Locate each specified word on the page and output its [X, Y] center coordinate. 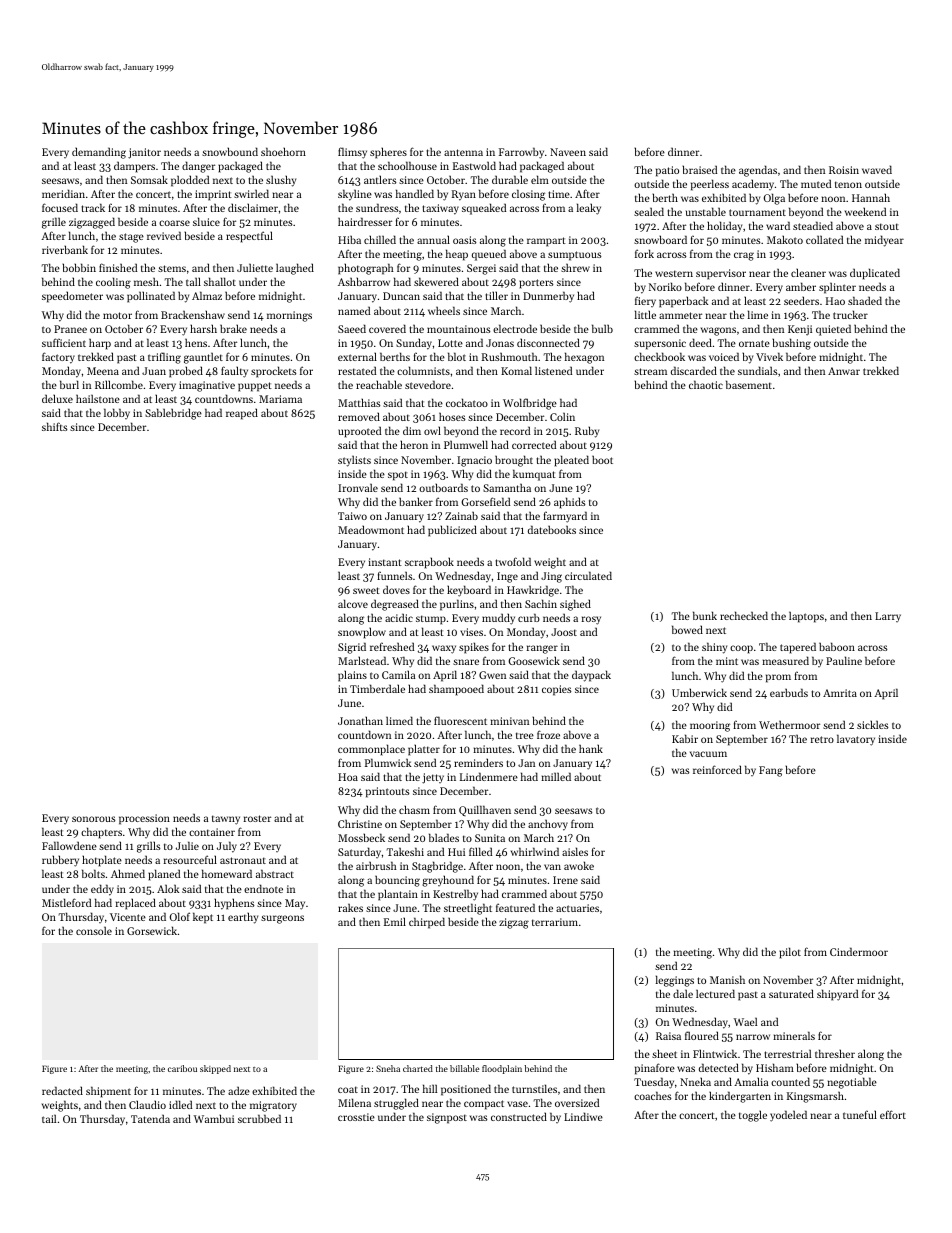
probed [186, 372]
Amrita [840, 693]
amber [801, 286]
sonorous [94, 819]
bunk [705, 615]
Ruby [587, 432]
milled [556, 776]
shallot [220, 281]
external [357, 356]
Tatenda [150, 1118]
